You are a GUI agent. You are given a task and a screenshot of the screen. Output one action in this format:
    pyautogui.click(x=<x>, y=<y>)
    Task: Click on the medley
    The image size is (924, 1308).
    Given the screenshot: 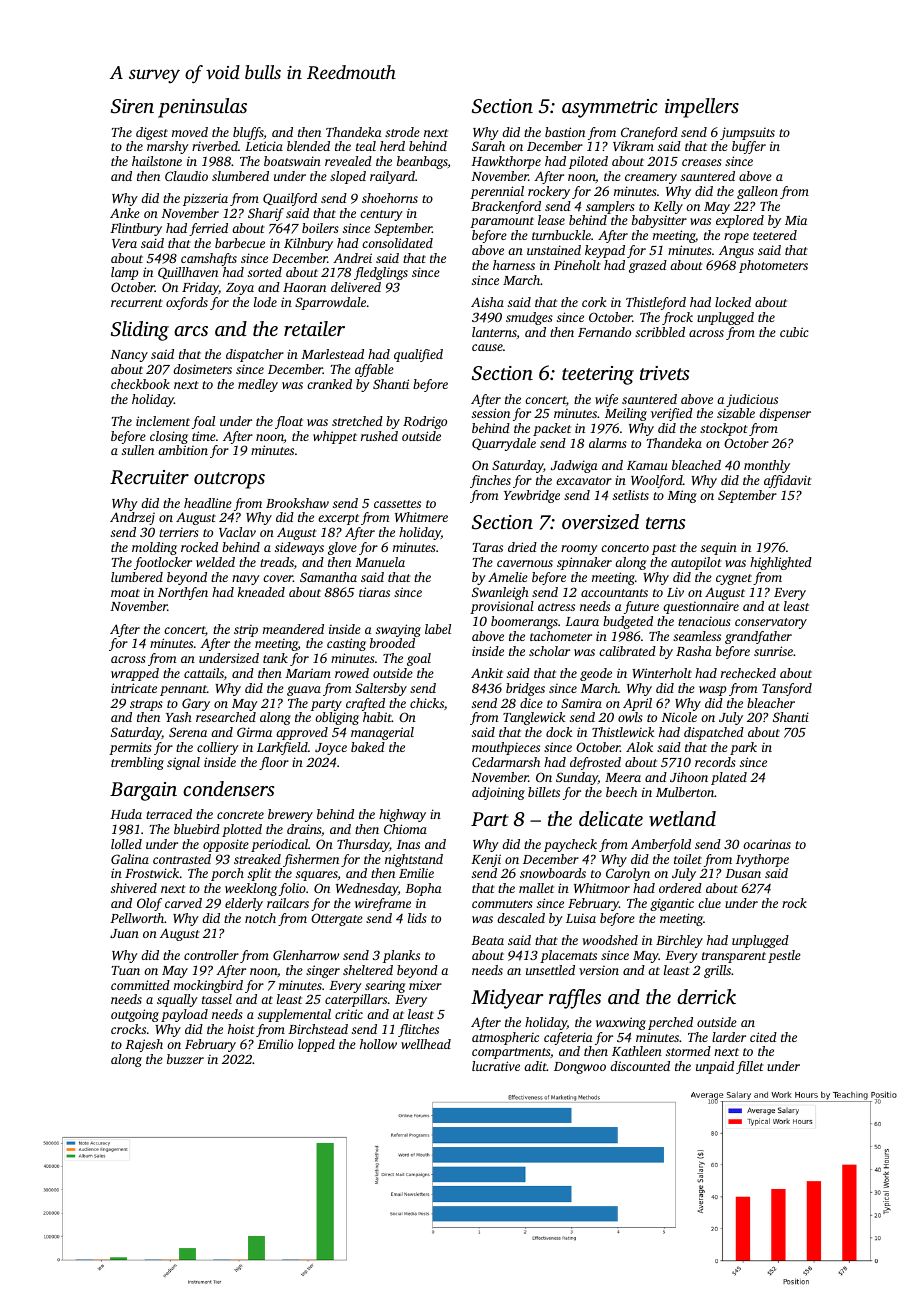 What is the action you would take?
    pyautogui.click(x=258, y=385)
